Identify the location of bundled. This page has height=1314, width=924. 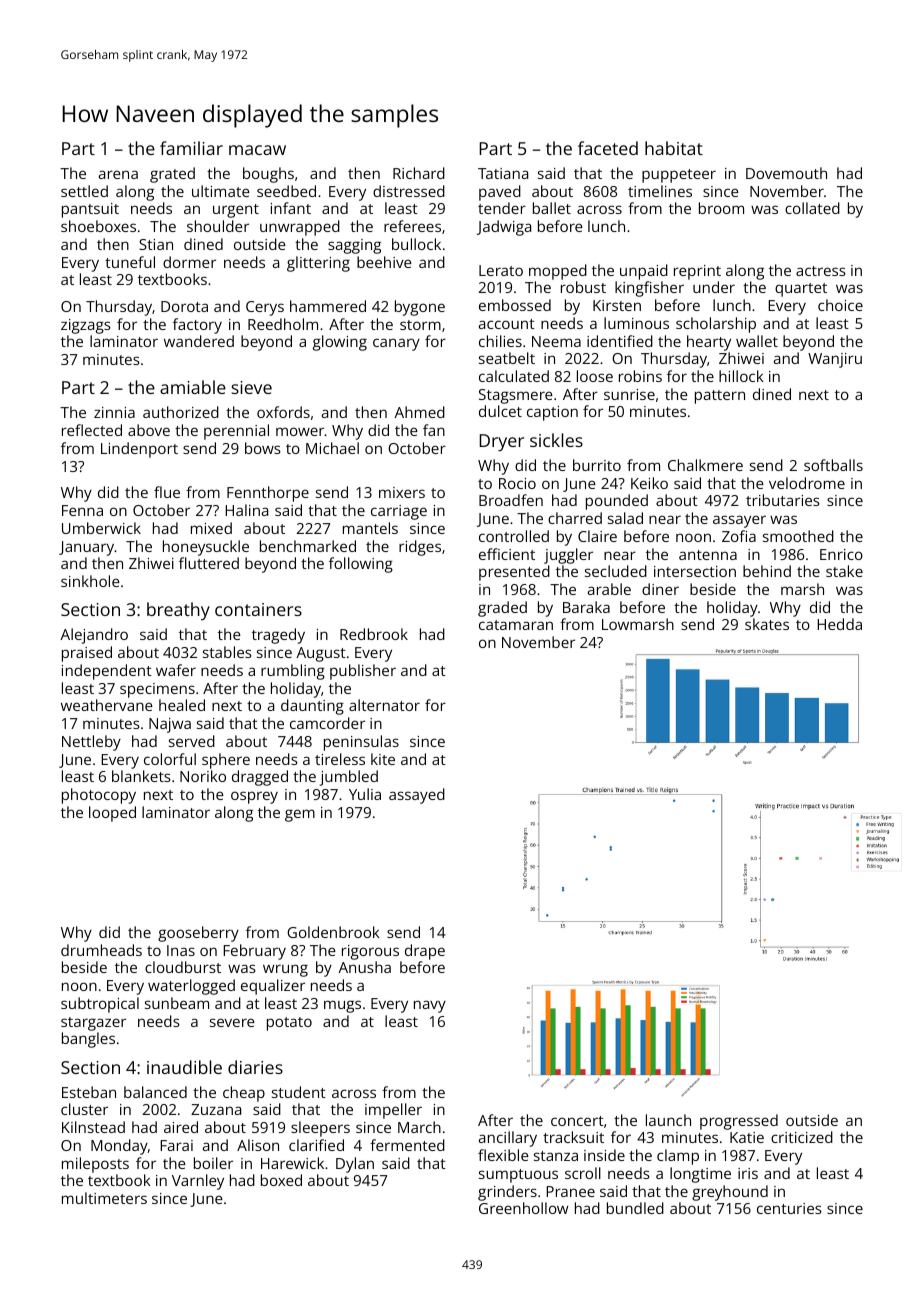
(635, 1208).
